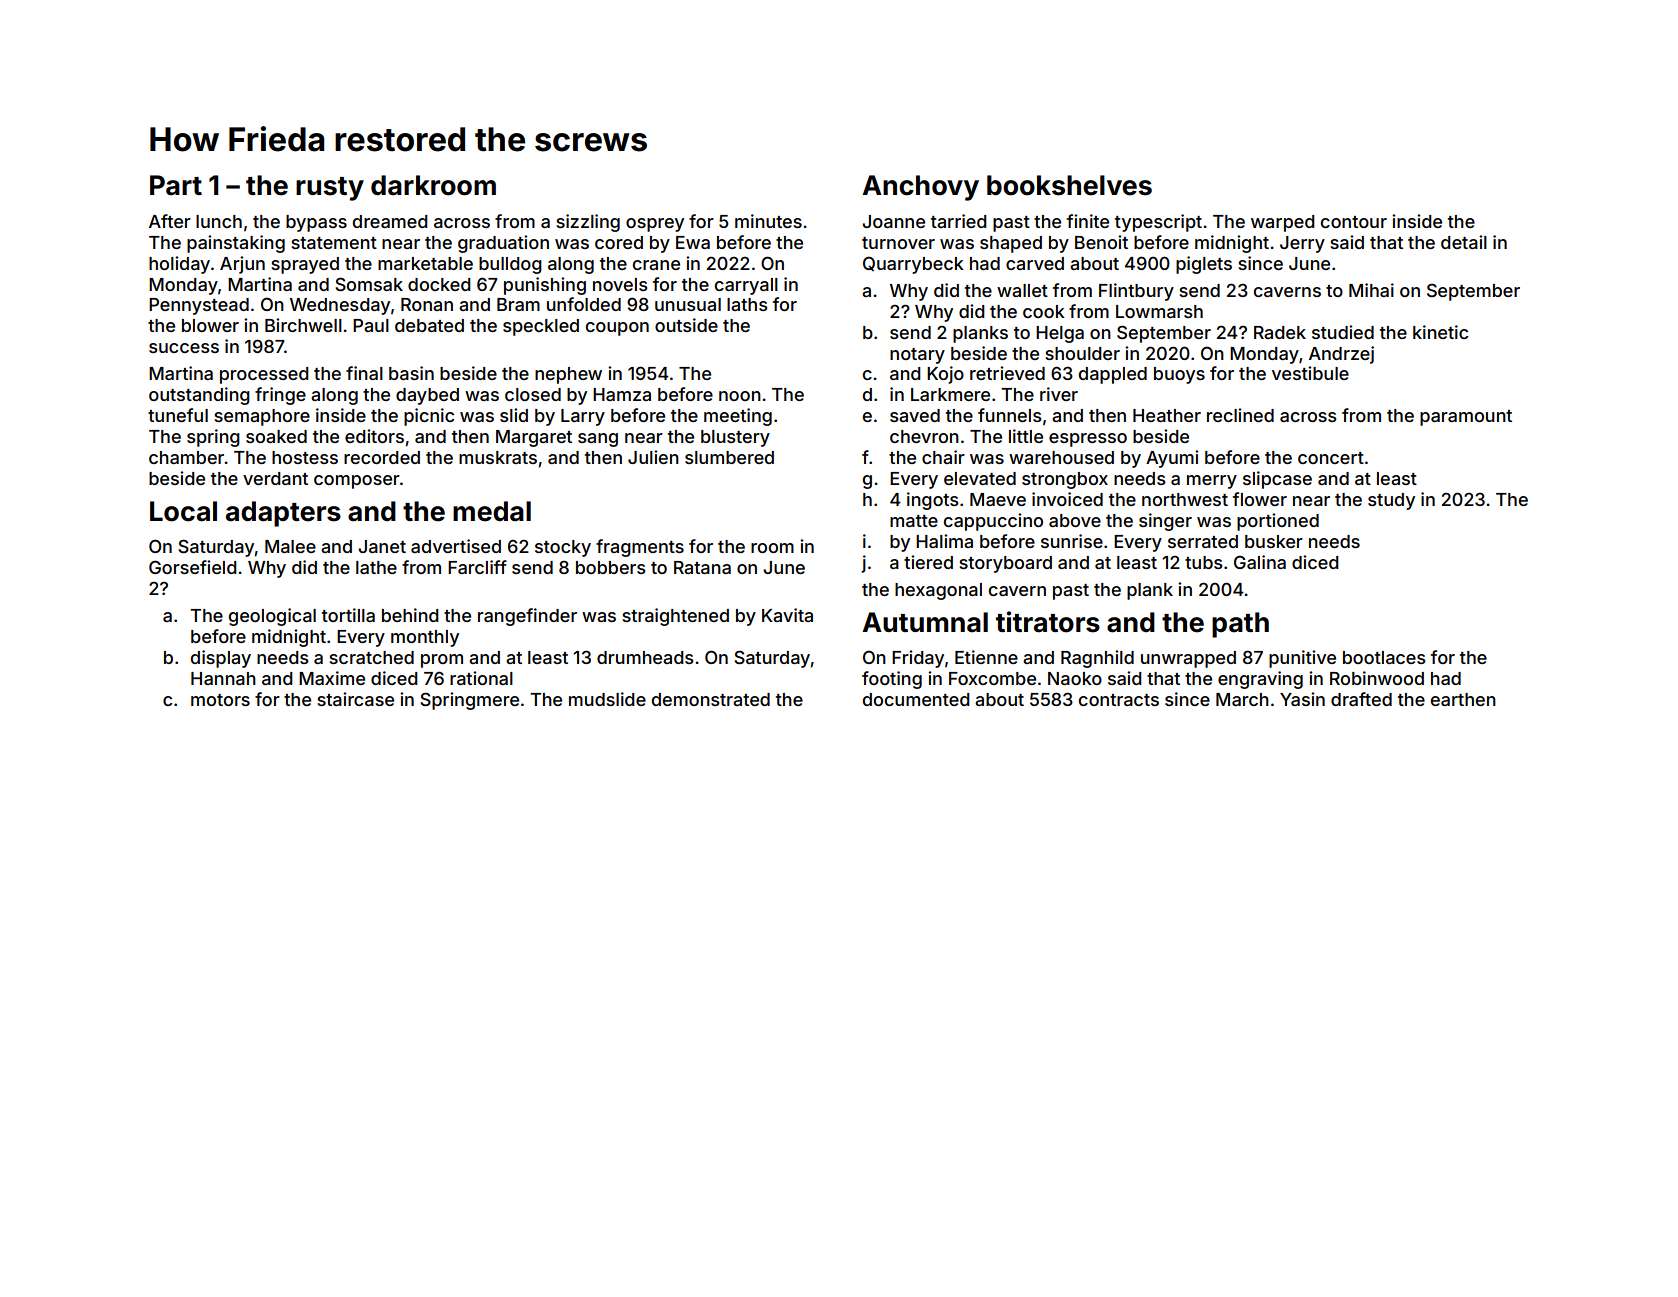 The width and height of the image is (1678, 1297). What do you see at coordinates (920, 188) in the image?
I see `Anchovy` at bounding box center [920, 188].
